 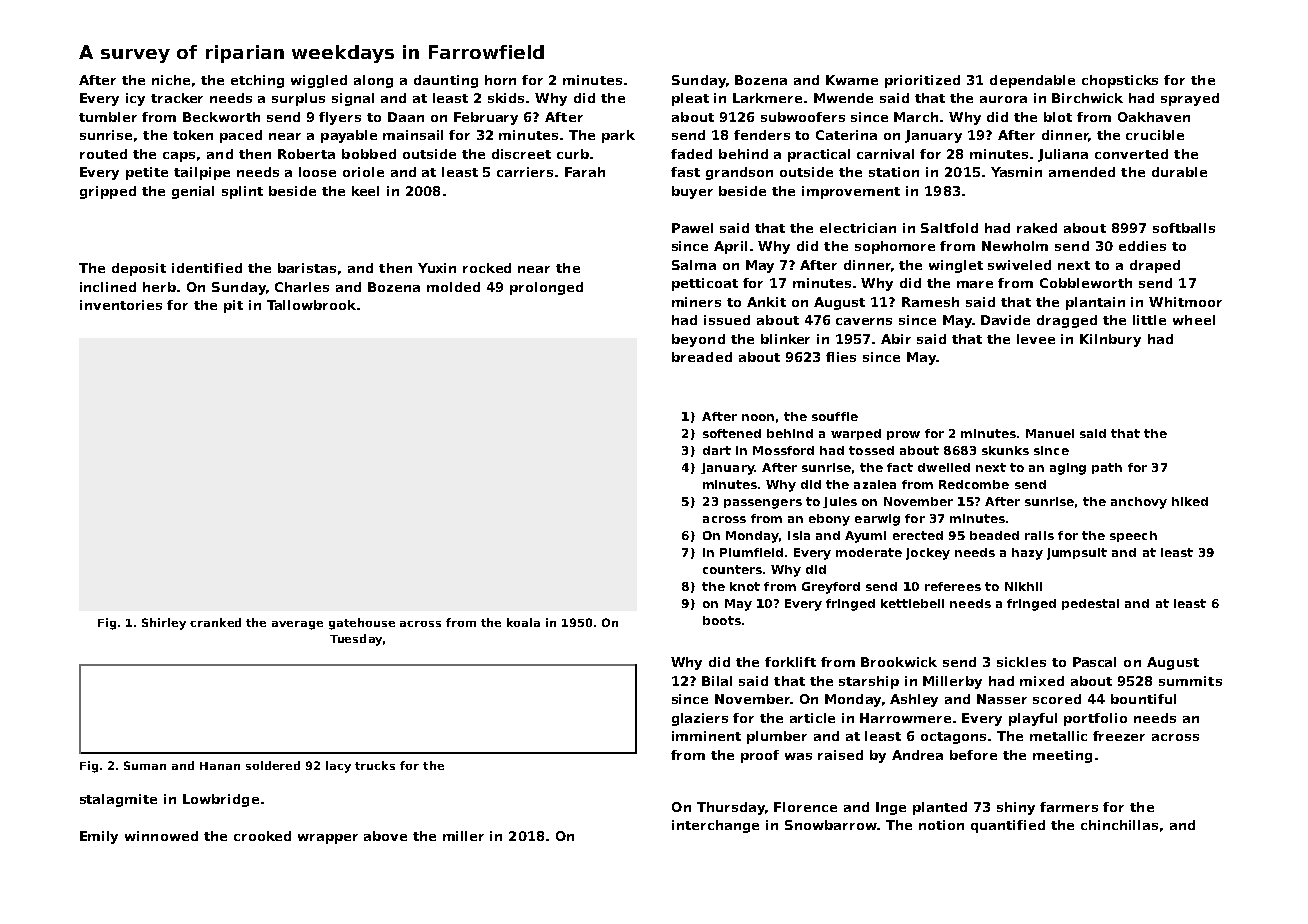 I want to click on breaded, so click(x=702, y=357).
